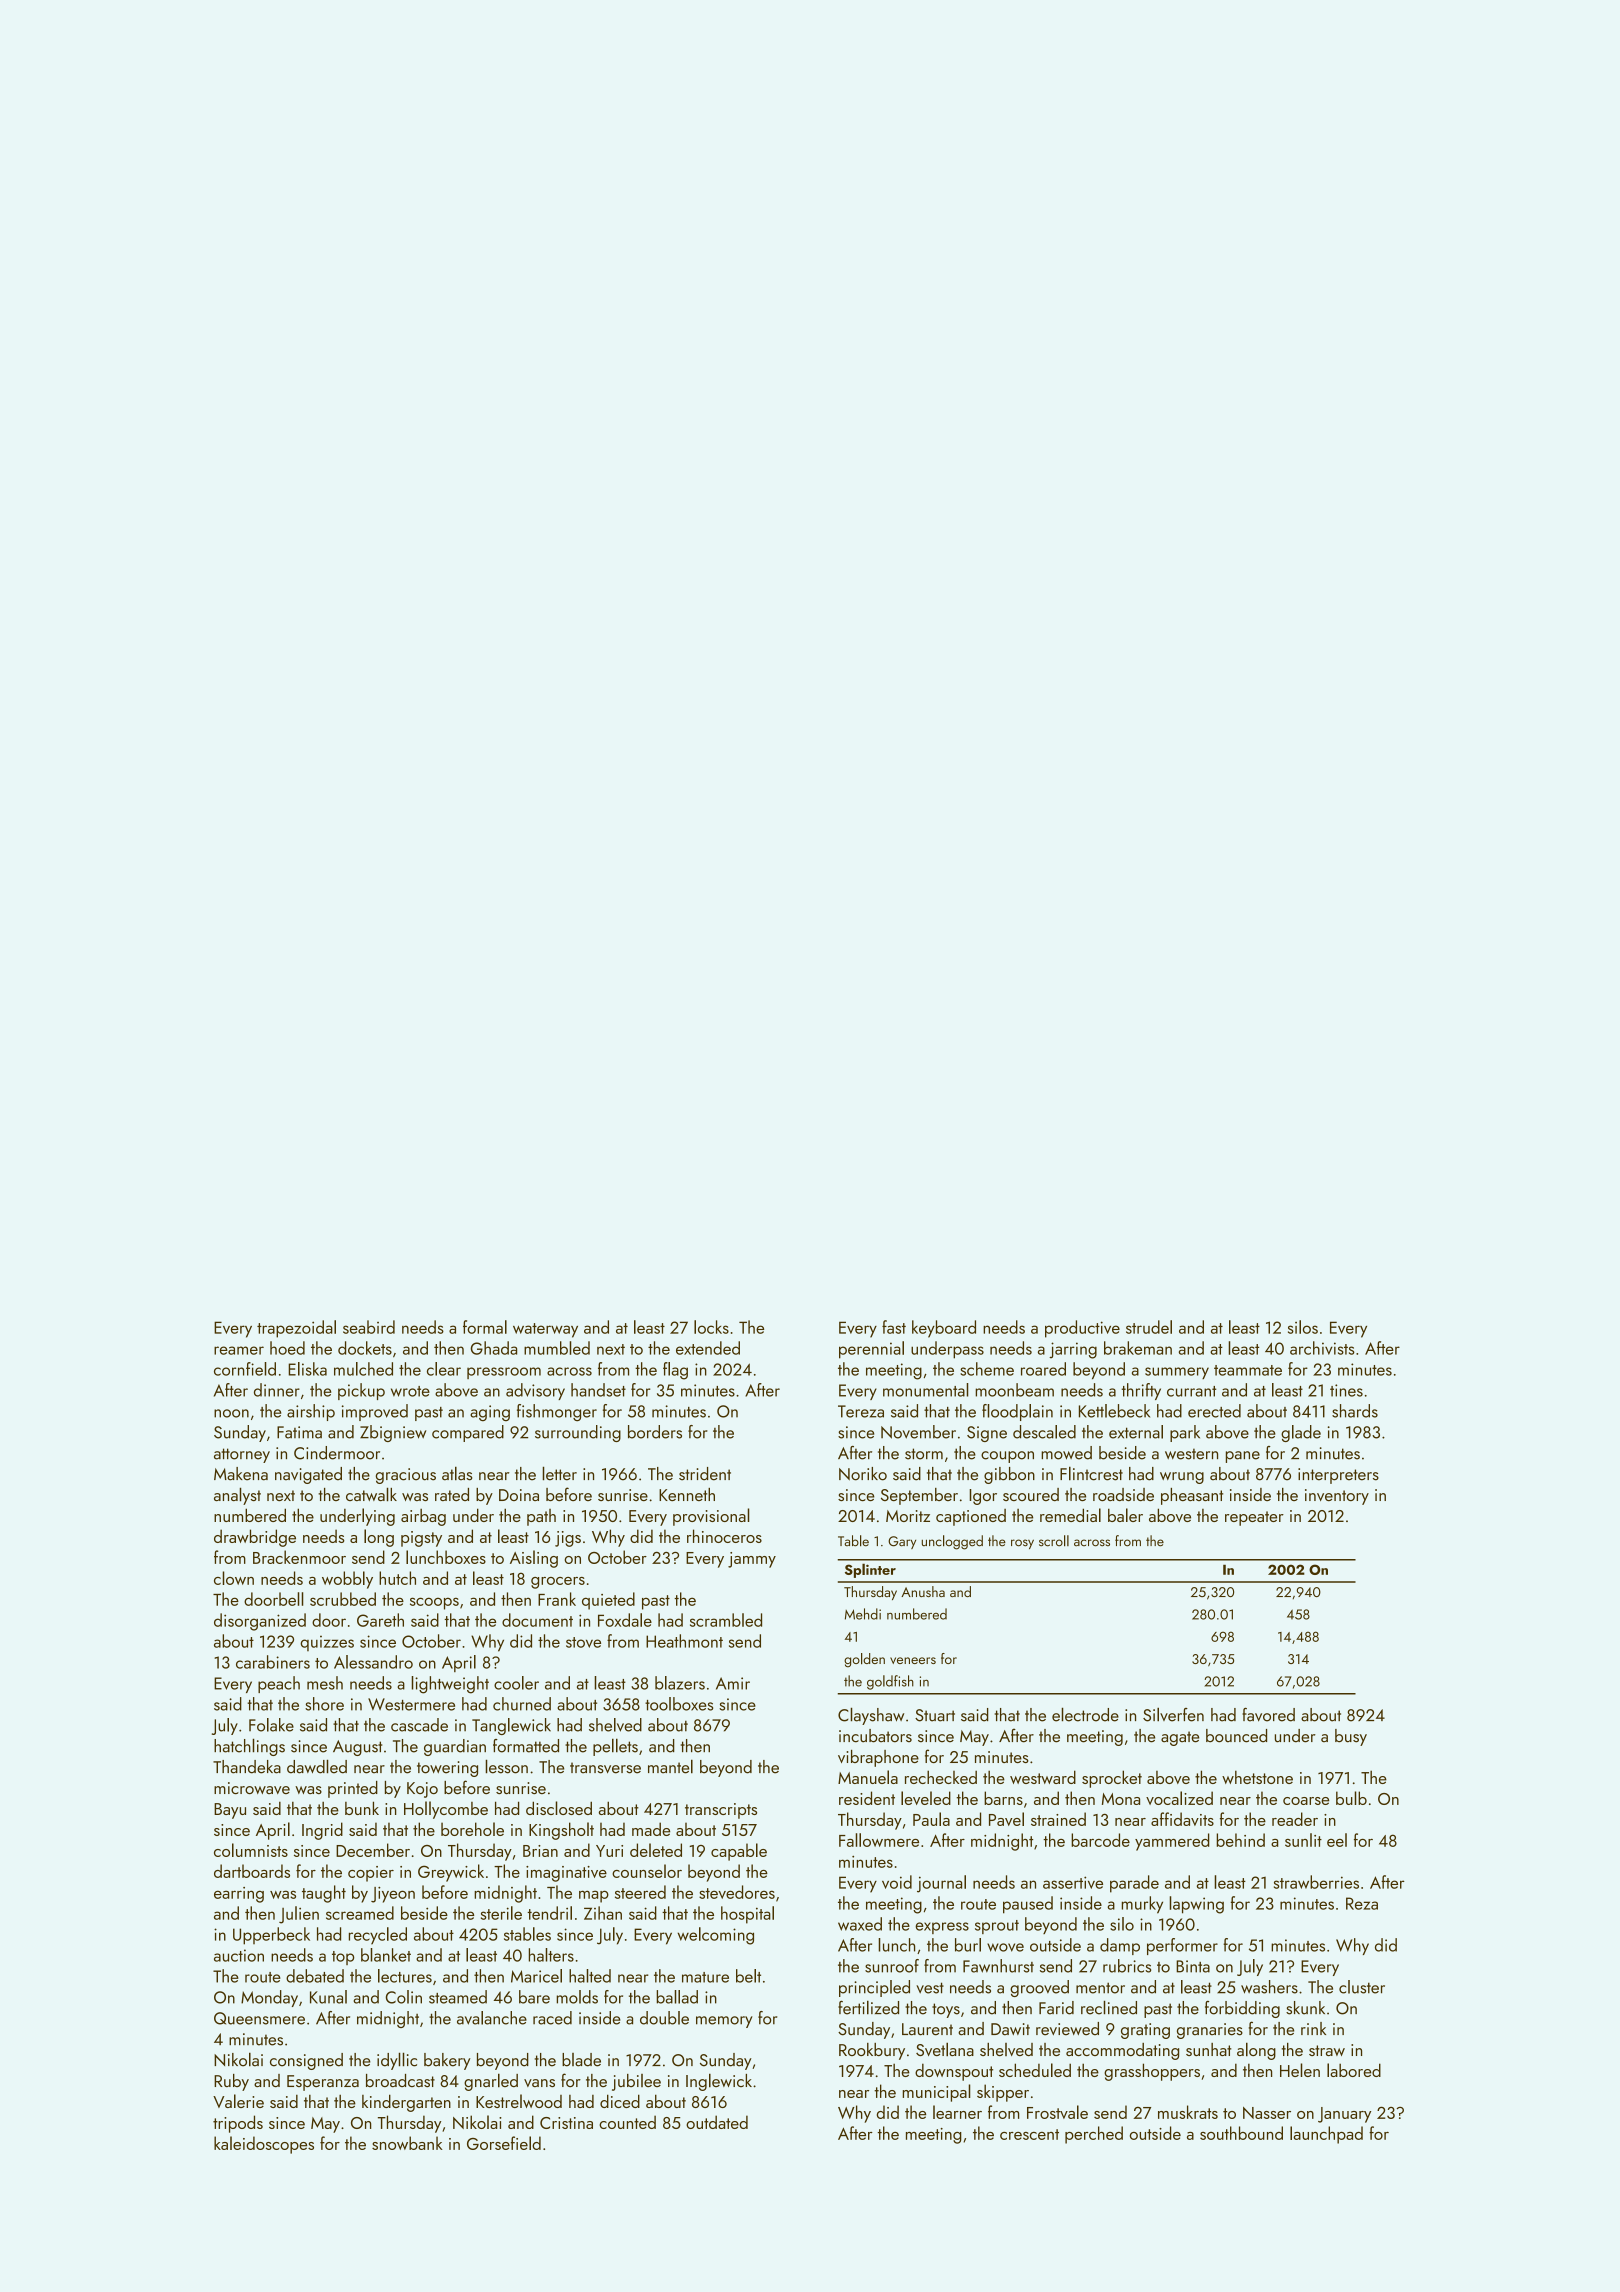  I want to click on Binta, so click(1193, 1966).
